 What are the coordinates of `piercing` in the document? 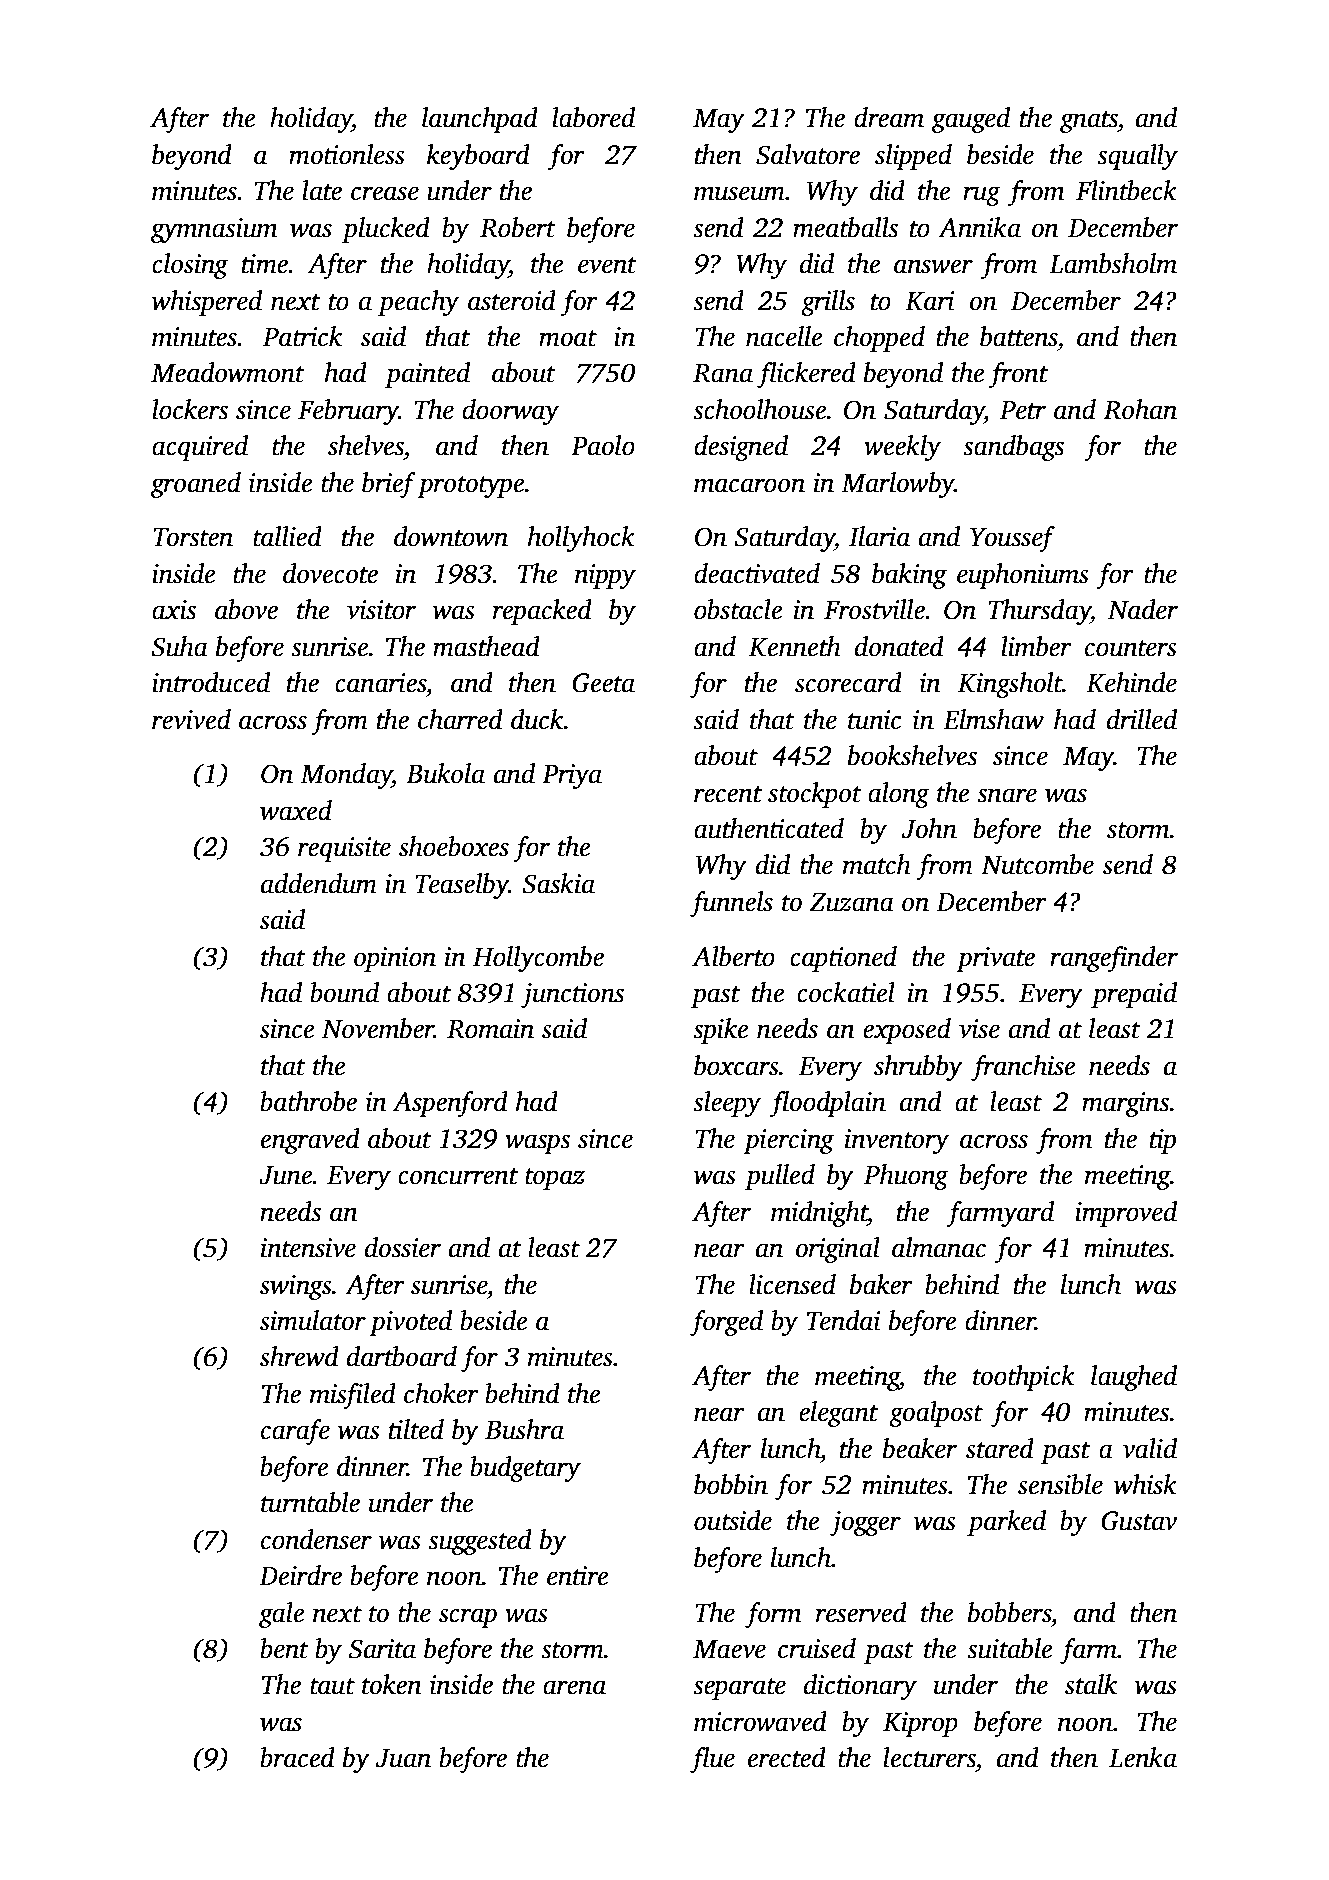 It's located at (788, 1141).
